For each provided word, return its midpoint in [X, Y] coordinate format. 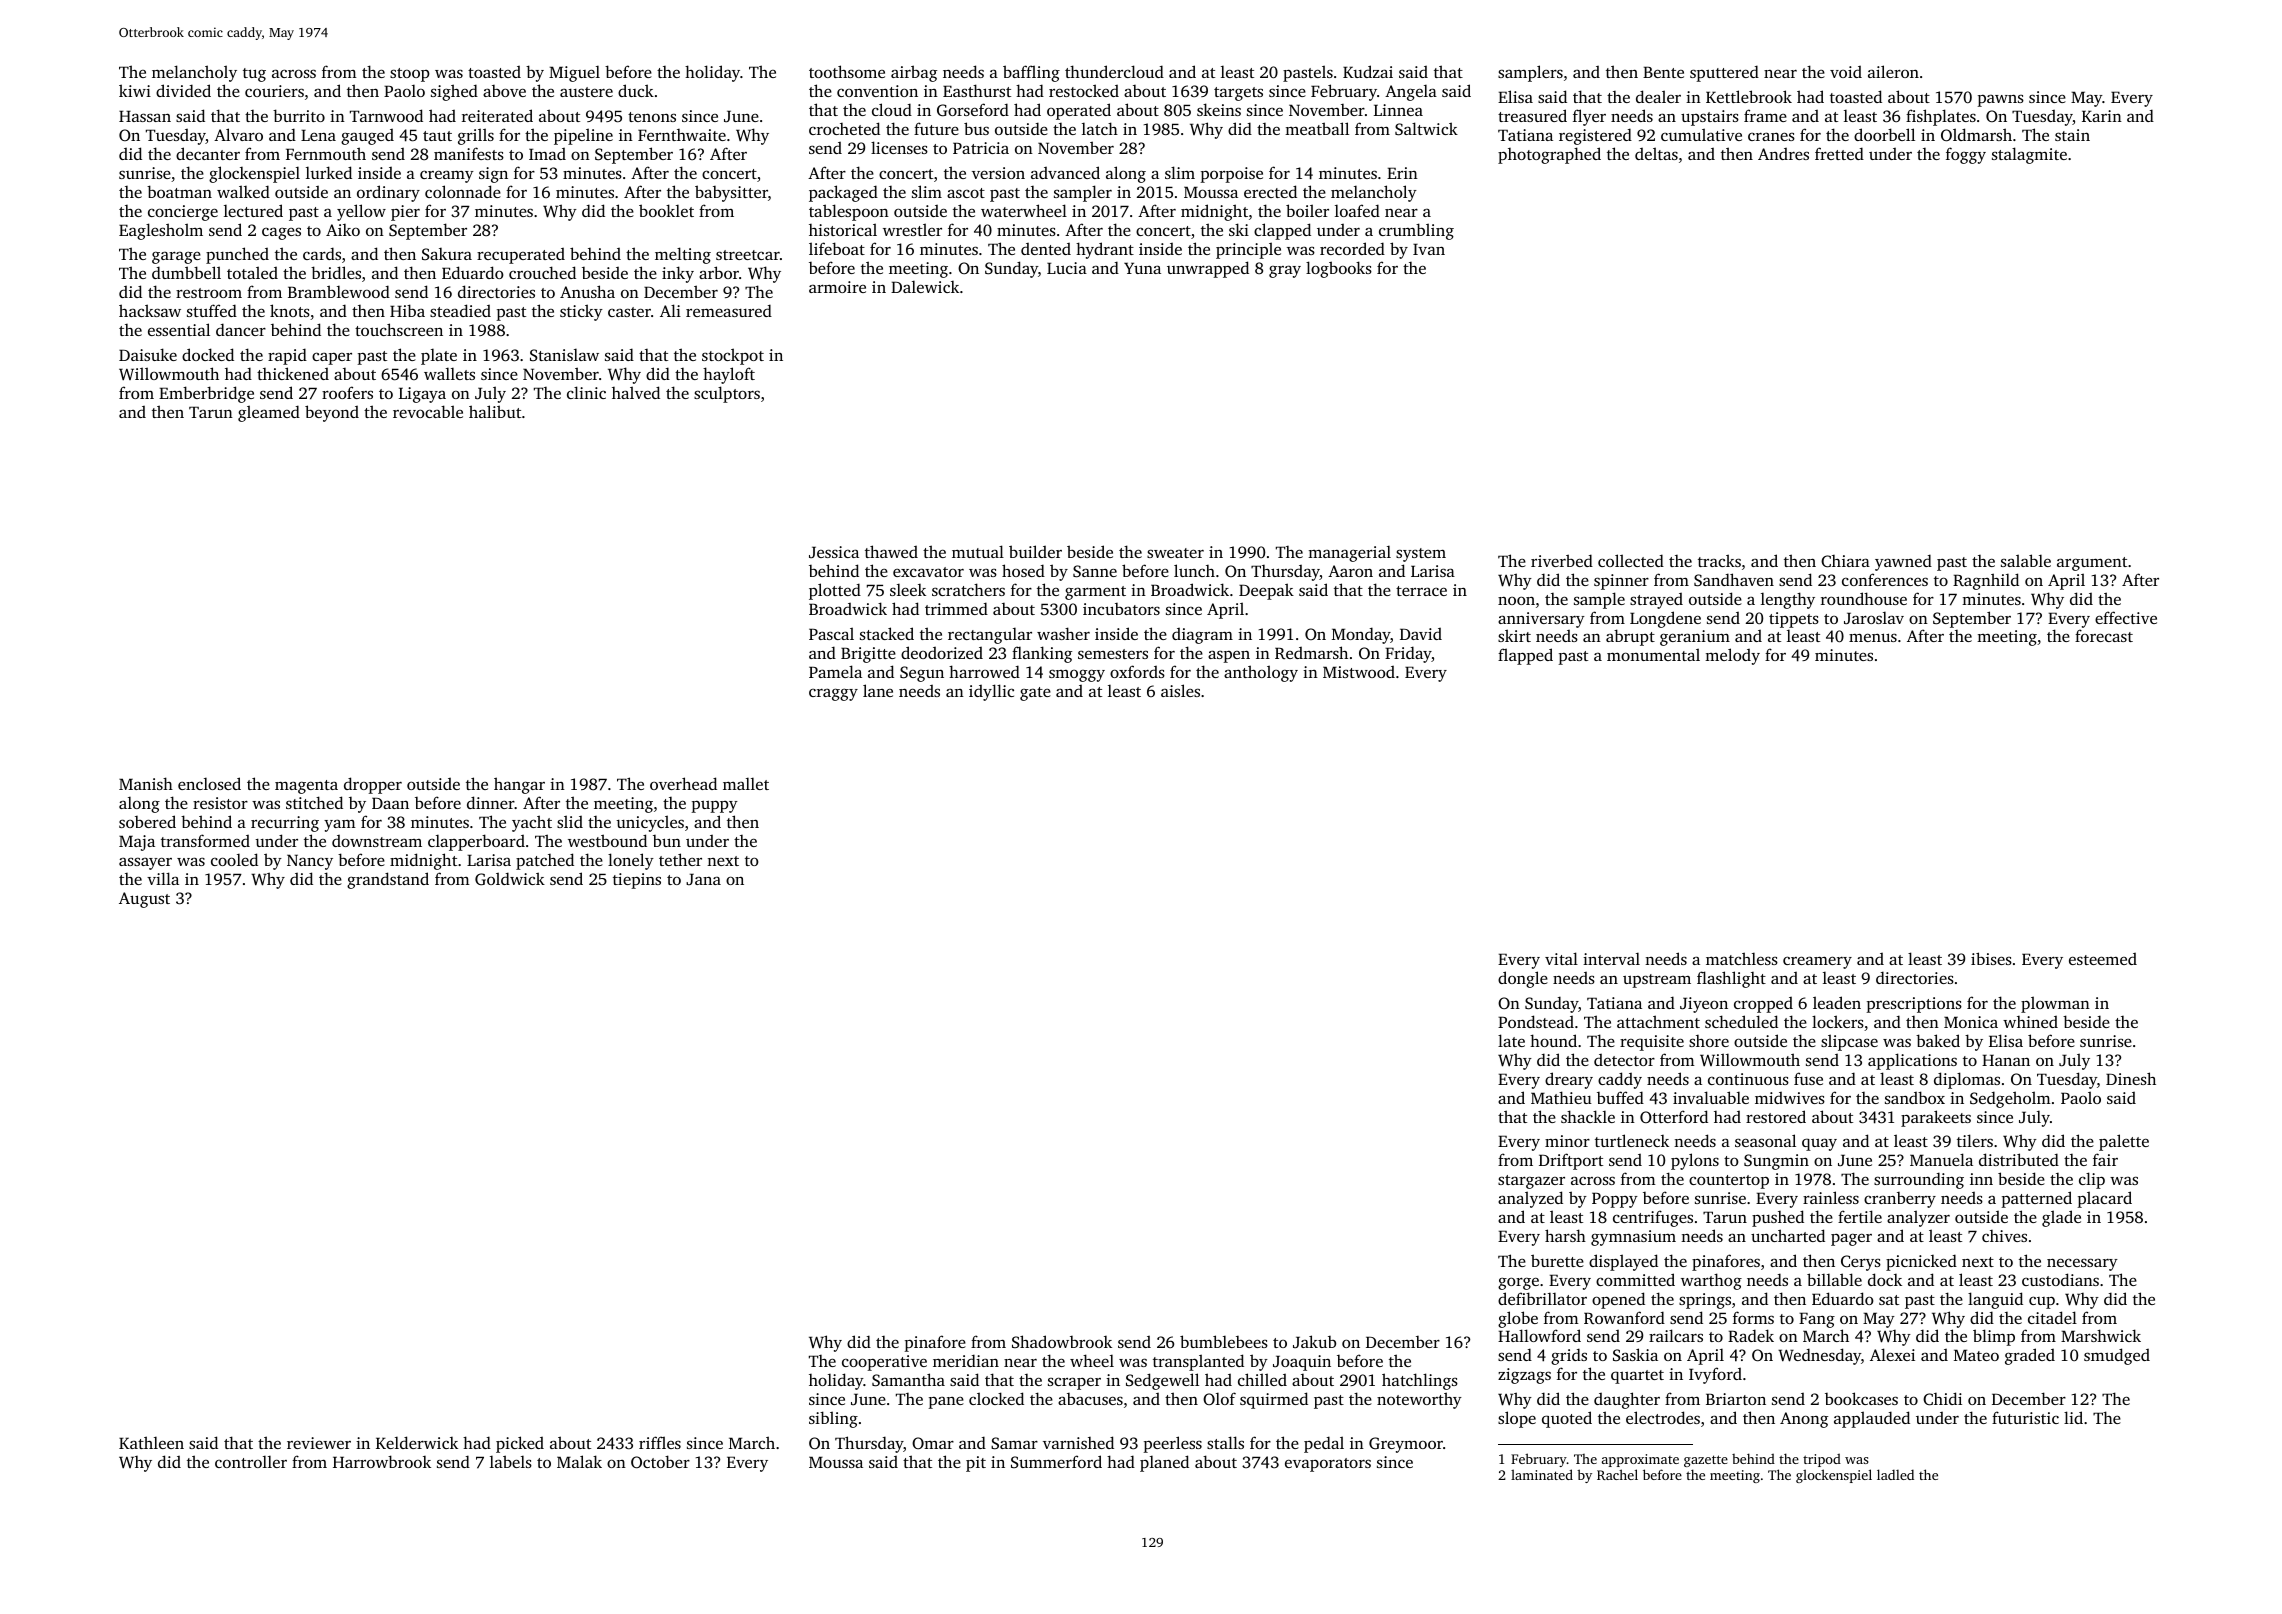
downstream [377, 840]
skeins [1219, 109]
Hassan [145, 116]
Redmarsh [1311, 652]
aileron [1893, 71]
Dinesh [2131, 1078]
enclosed [209, 783]
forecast [2104, 635]
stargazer [1531, 1182]
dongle [1523, 979]
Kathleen [151, 1442]
